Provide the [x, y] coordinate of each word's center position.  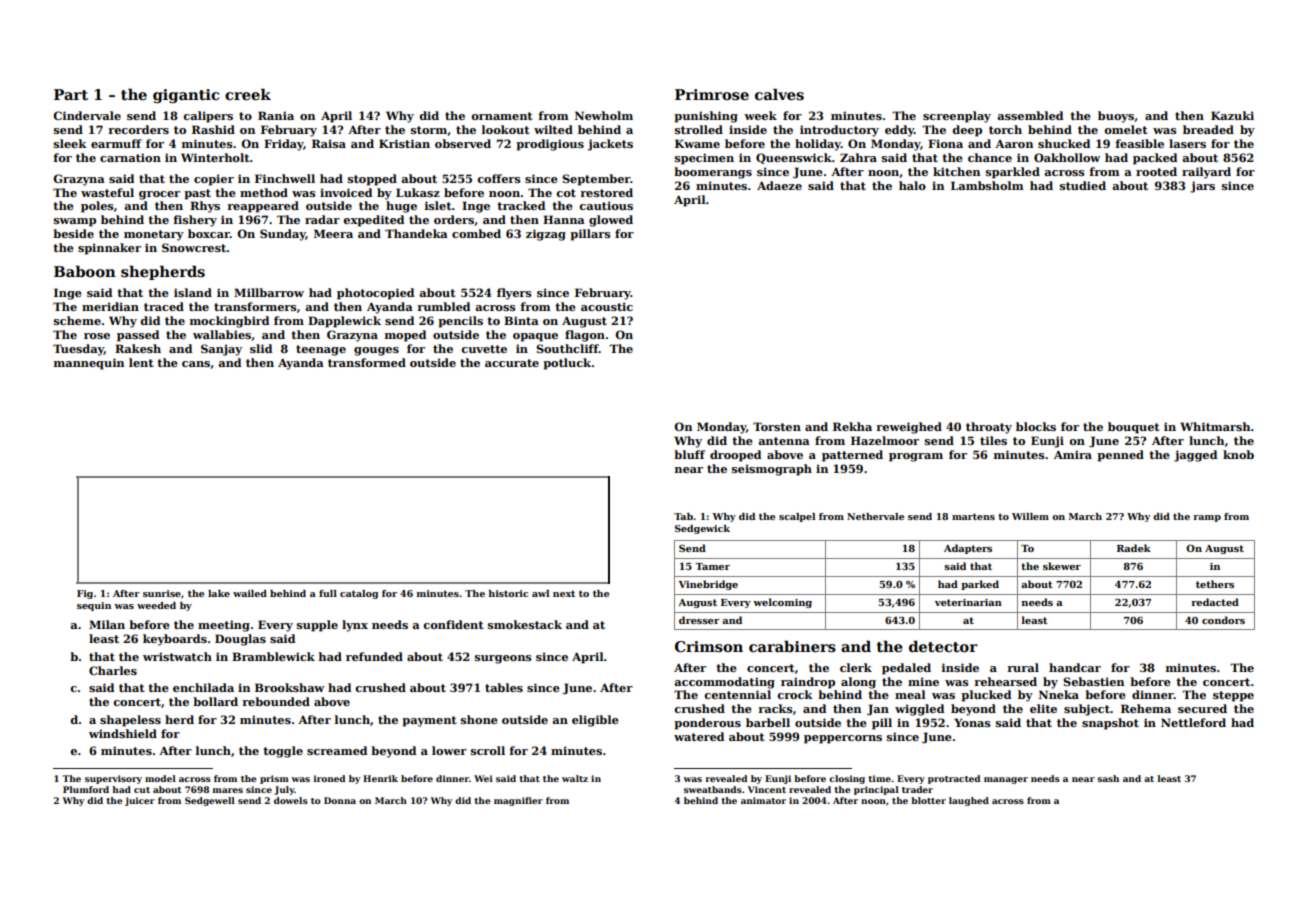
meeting [224, 626]
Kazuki [1232, 115]
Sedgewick [702, 529]
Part [71, 94]
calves [779, 94]
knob [1238, 454]
